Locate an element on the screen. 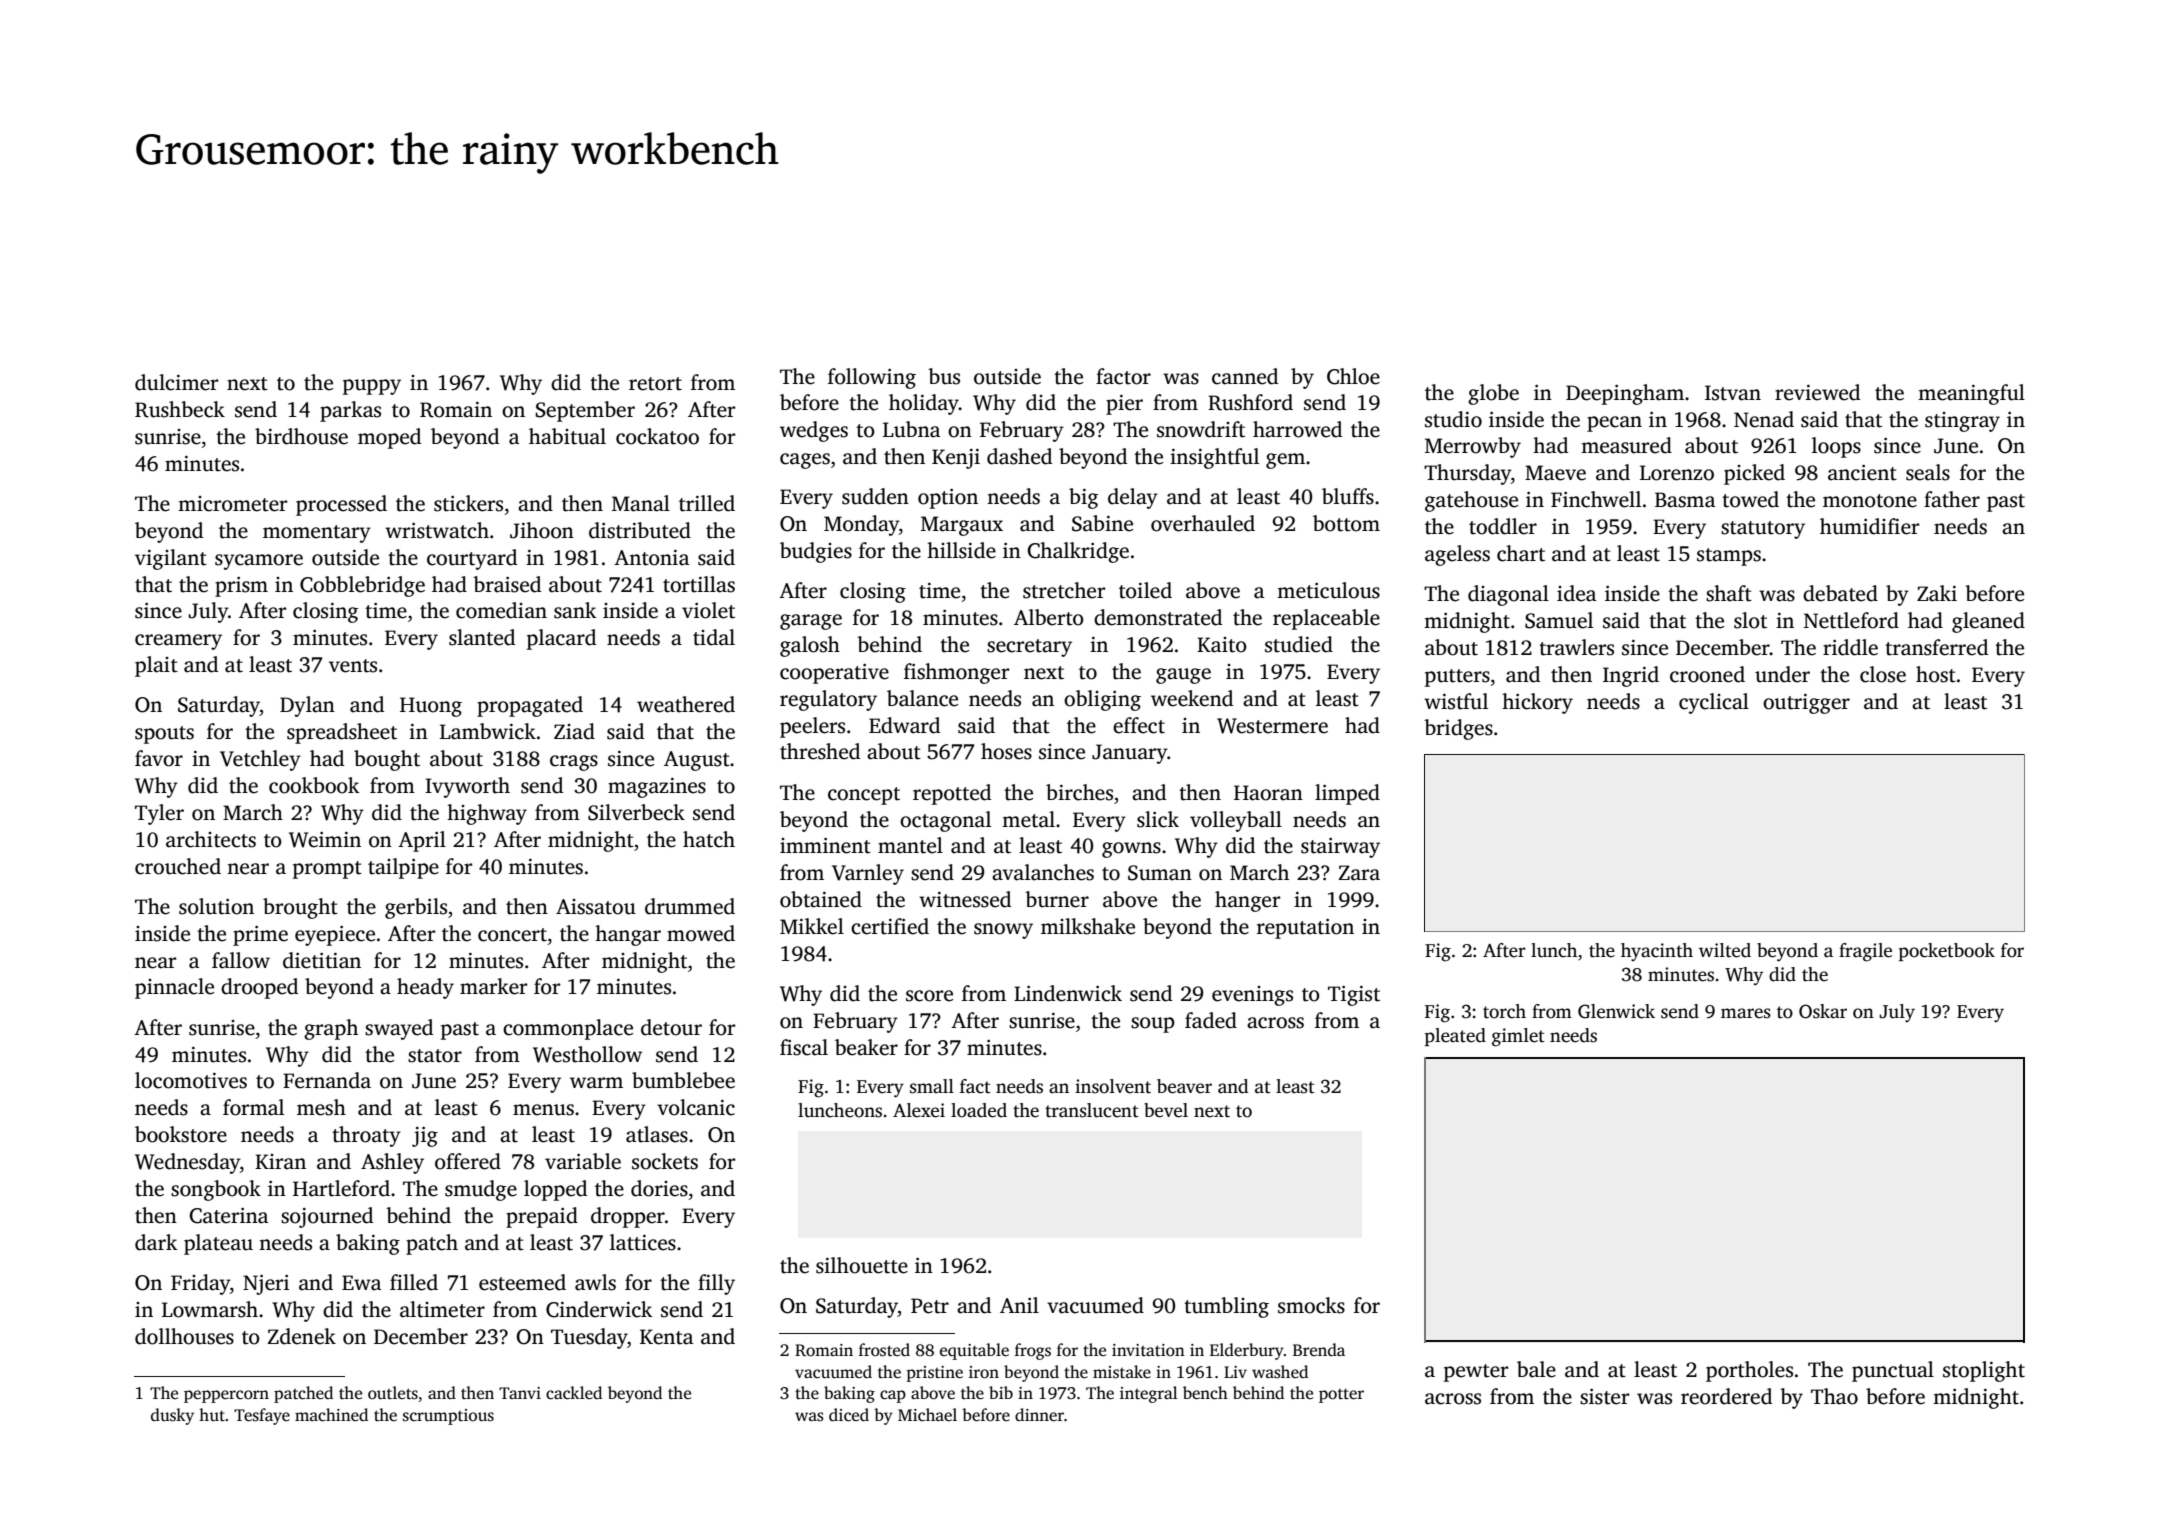  diced is located at coordinates (849, 1415).
